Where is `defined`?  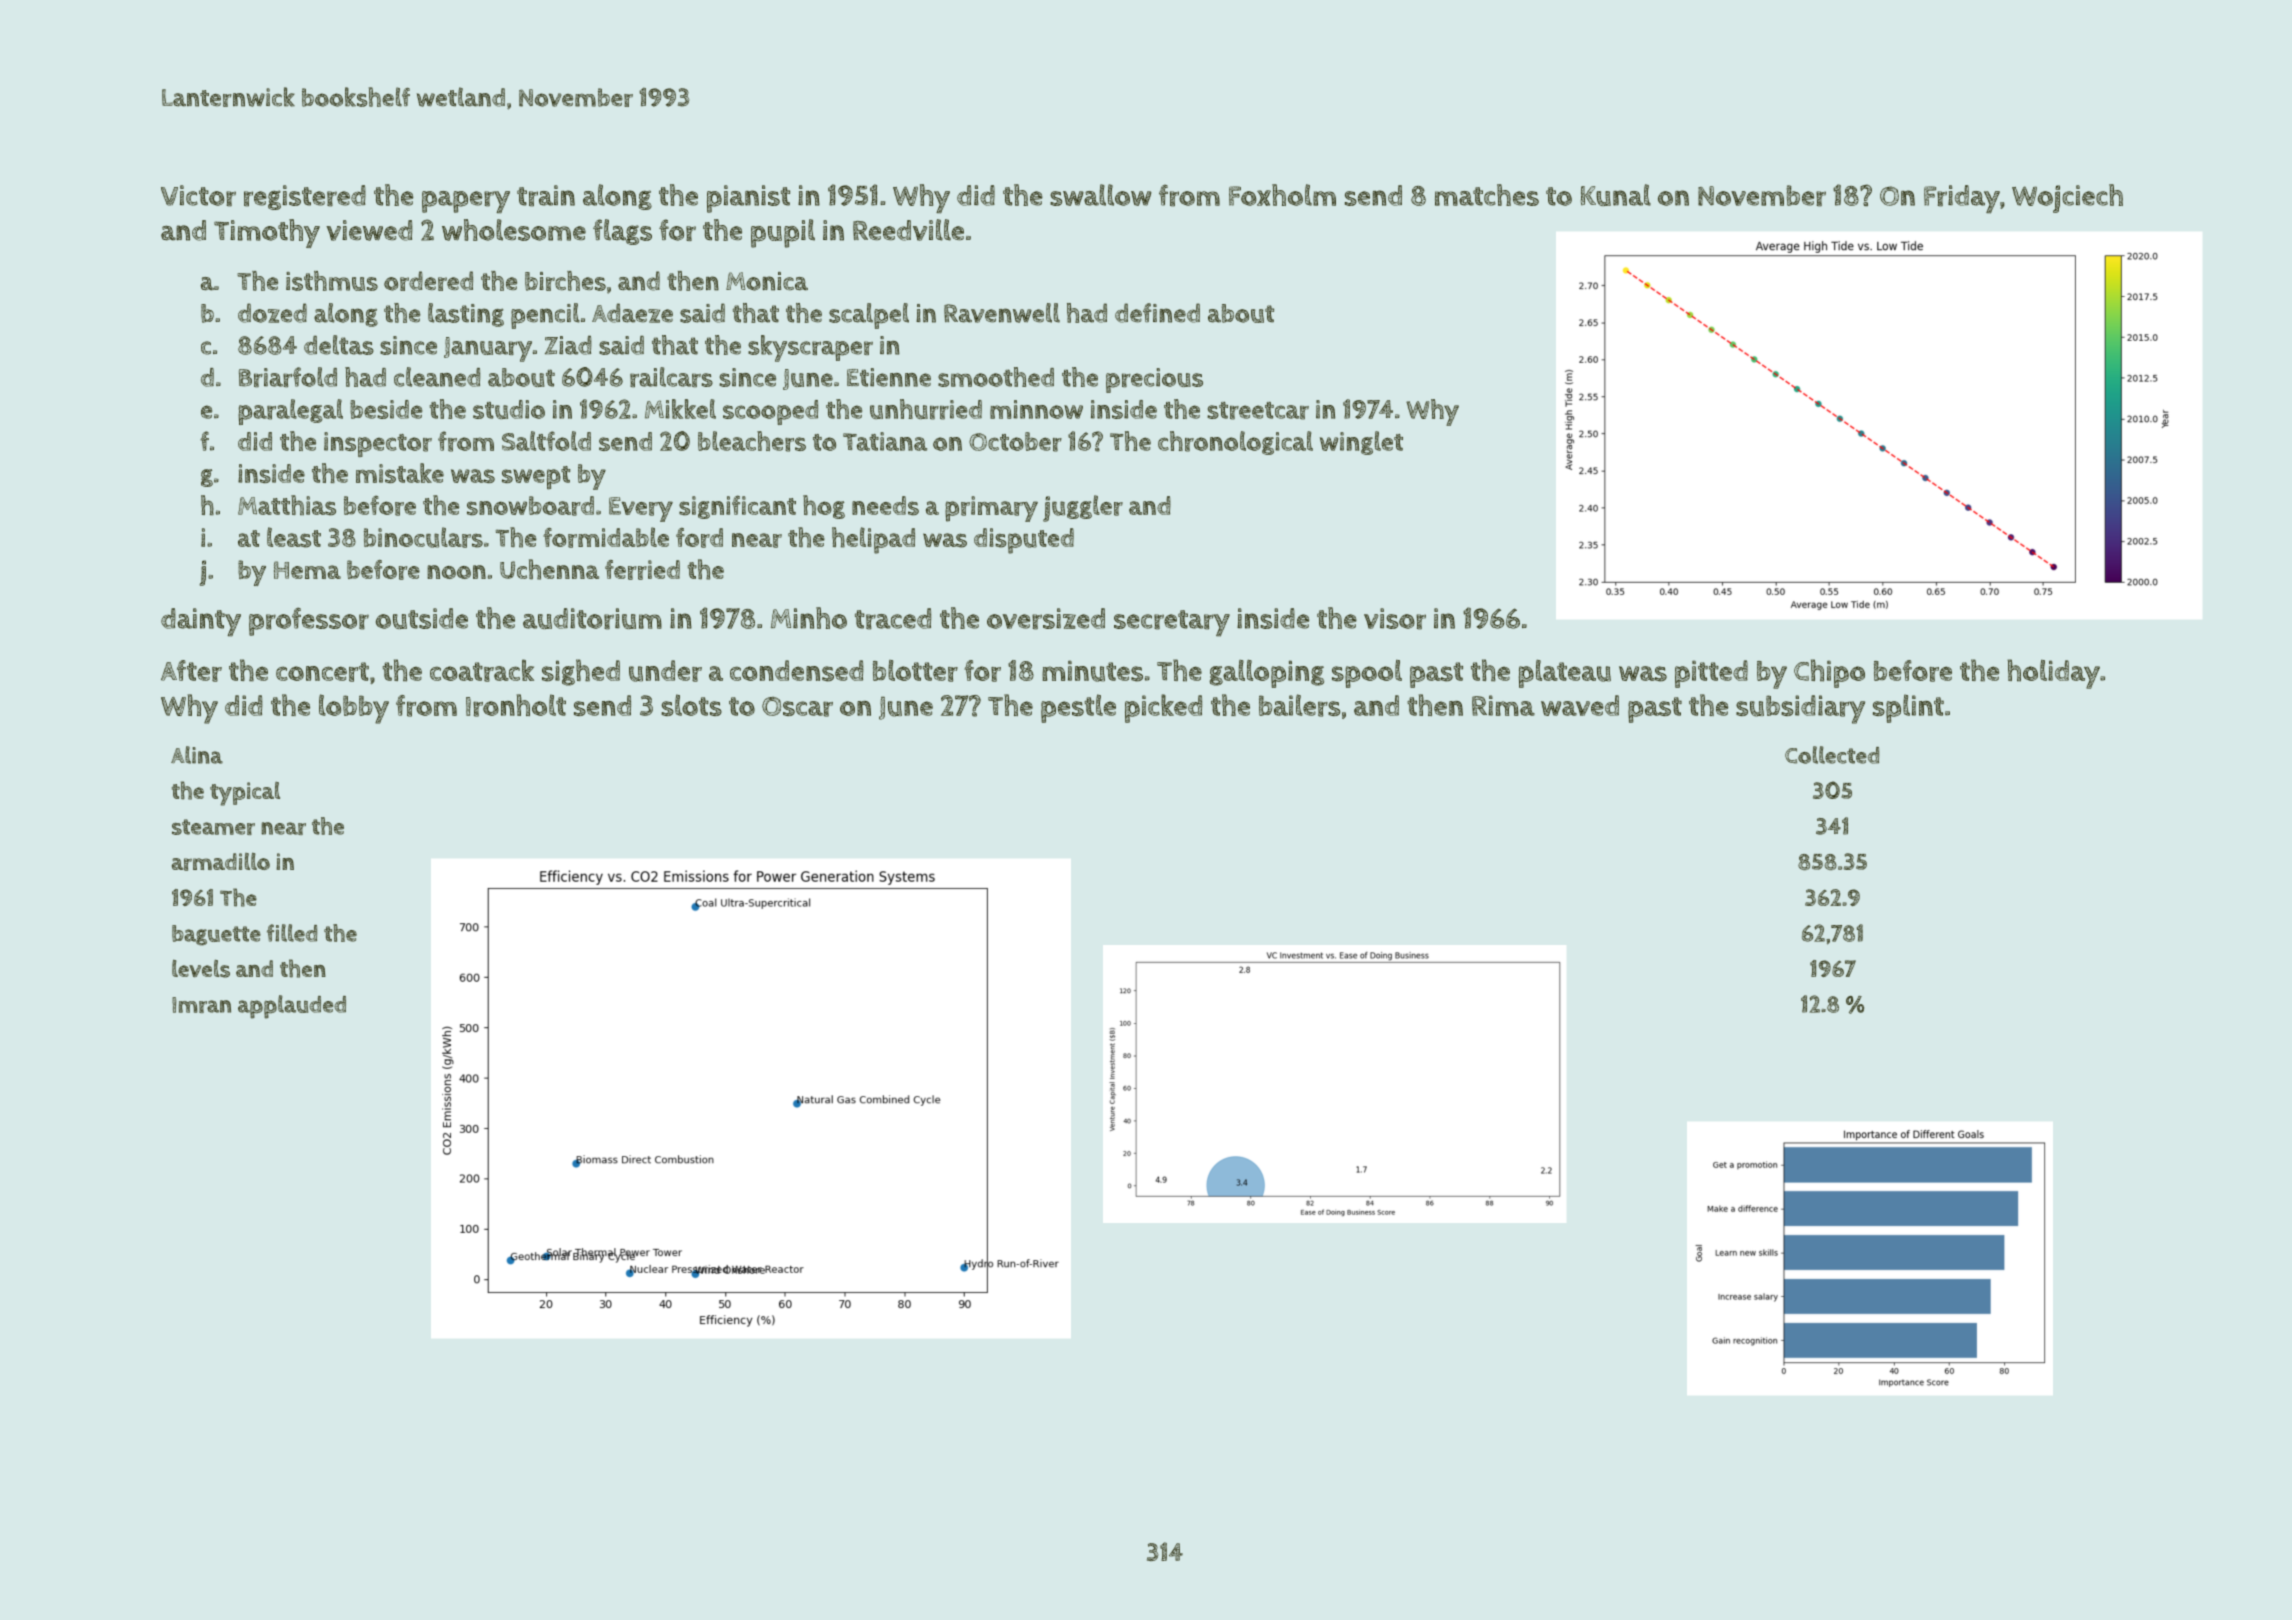
defined is located at coordinates (1157, 313).
